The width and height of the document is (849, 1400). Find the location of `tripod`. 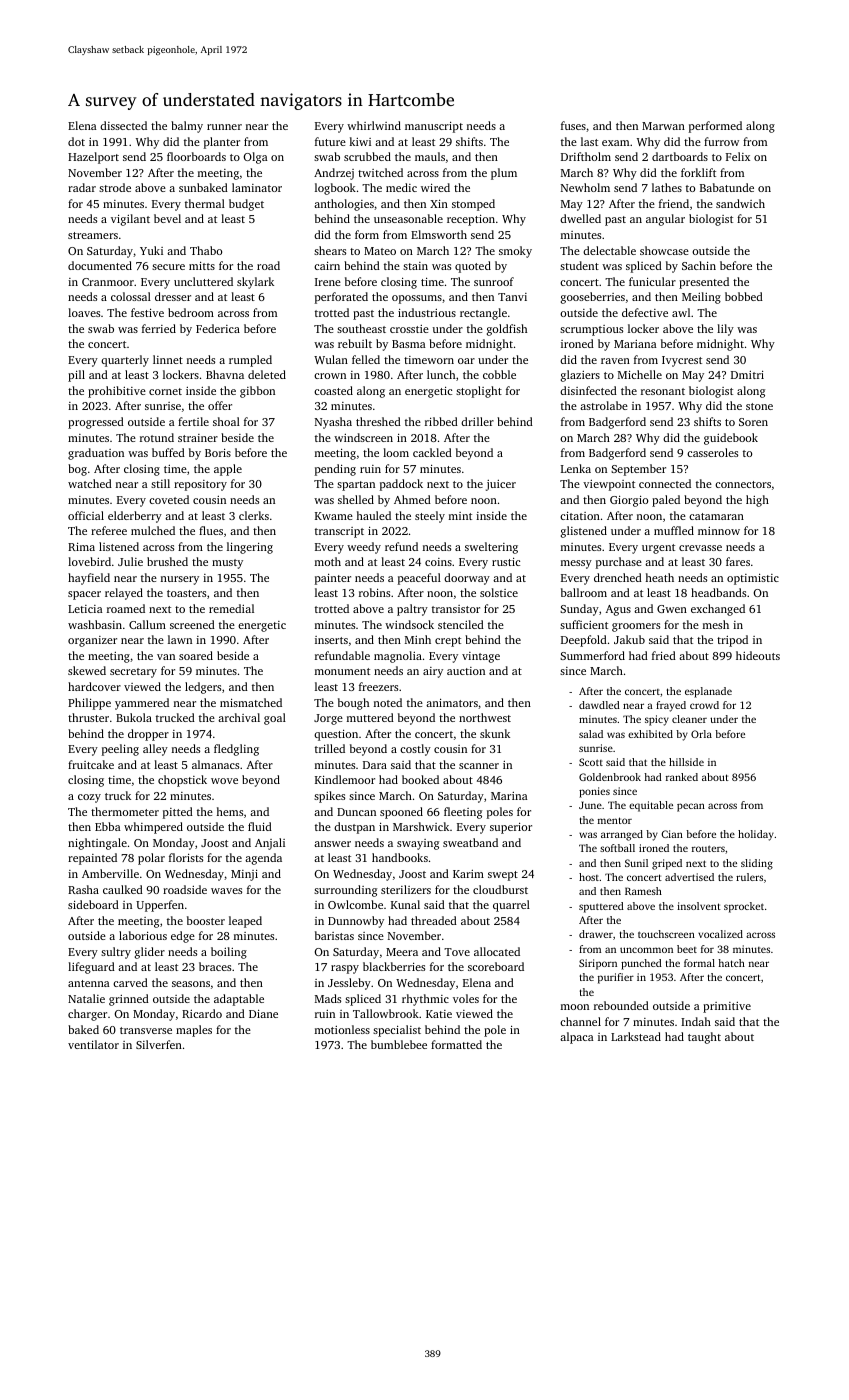

tripod is located at coordinates (732, 641).
